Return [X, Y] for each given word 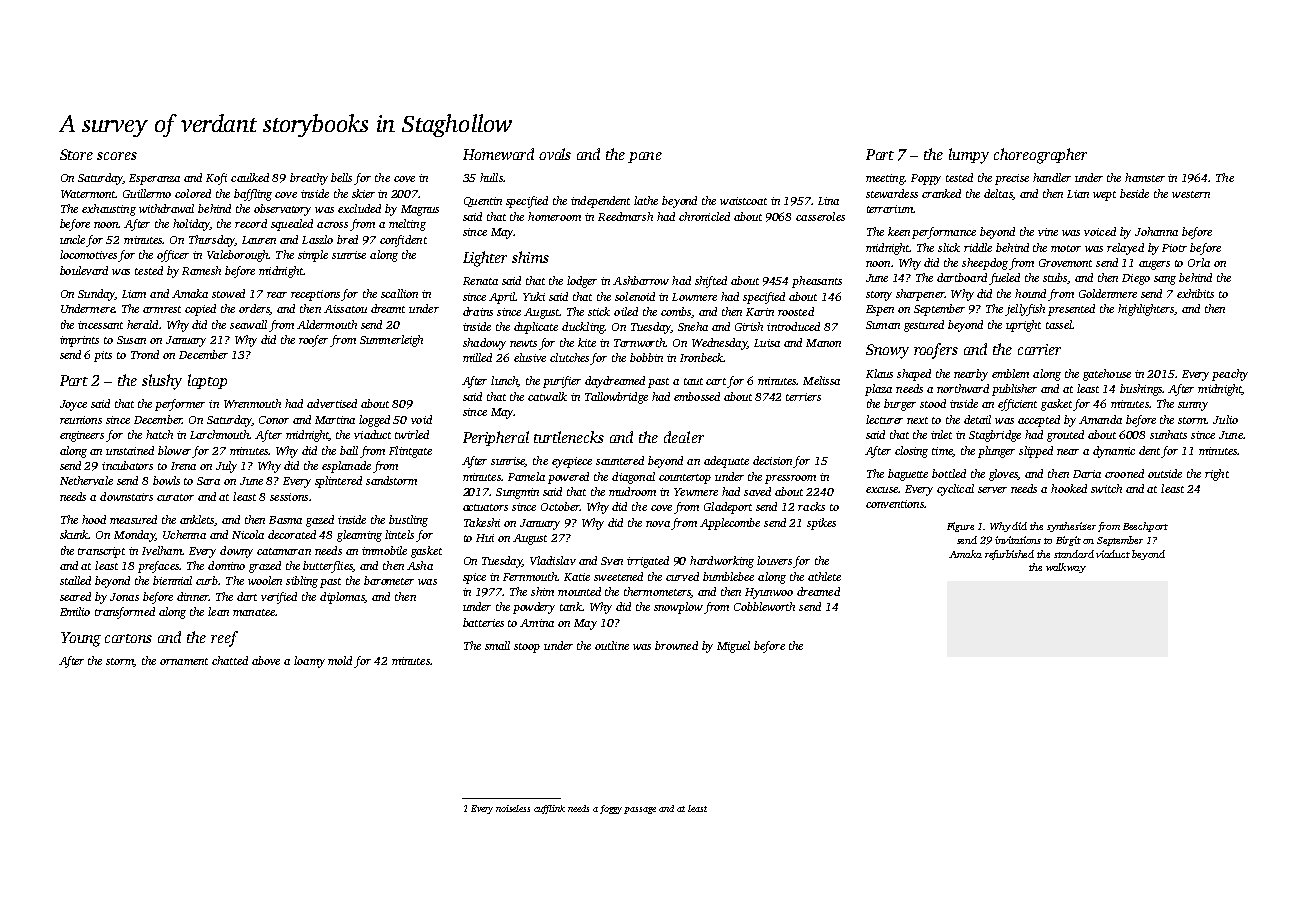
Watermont [88, 194]
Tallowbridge [616, 398]
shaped [914, 375]
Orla [1199, 262]
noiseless [513, 808]
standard [1074, 554]
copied [200, 310]
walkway [1066, 568]
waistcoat [743, 201]
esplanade [346, 467]
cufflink [549, 809]
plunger [996, 452]
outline [612, 645]
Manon [823, 343]
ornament [184, 661]
